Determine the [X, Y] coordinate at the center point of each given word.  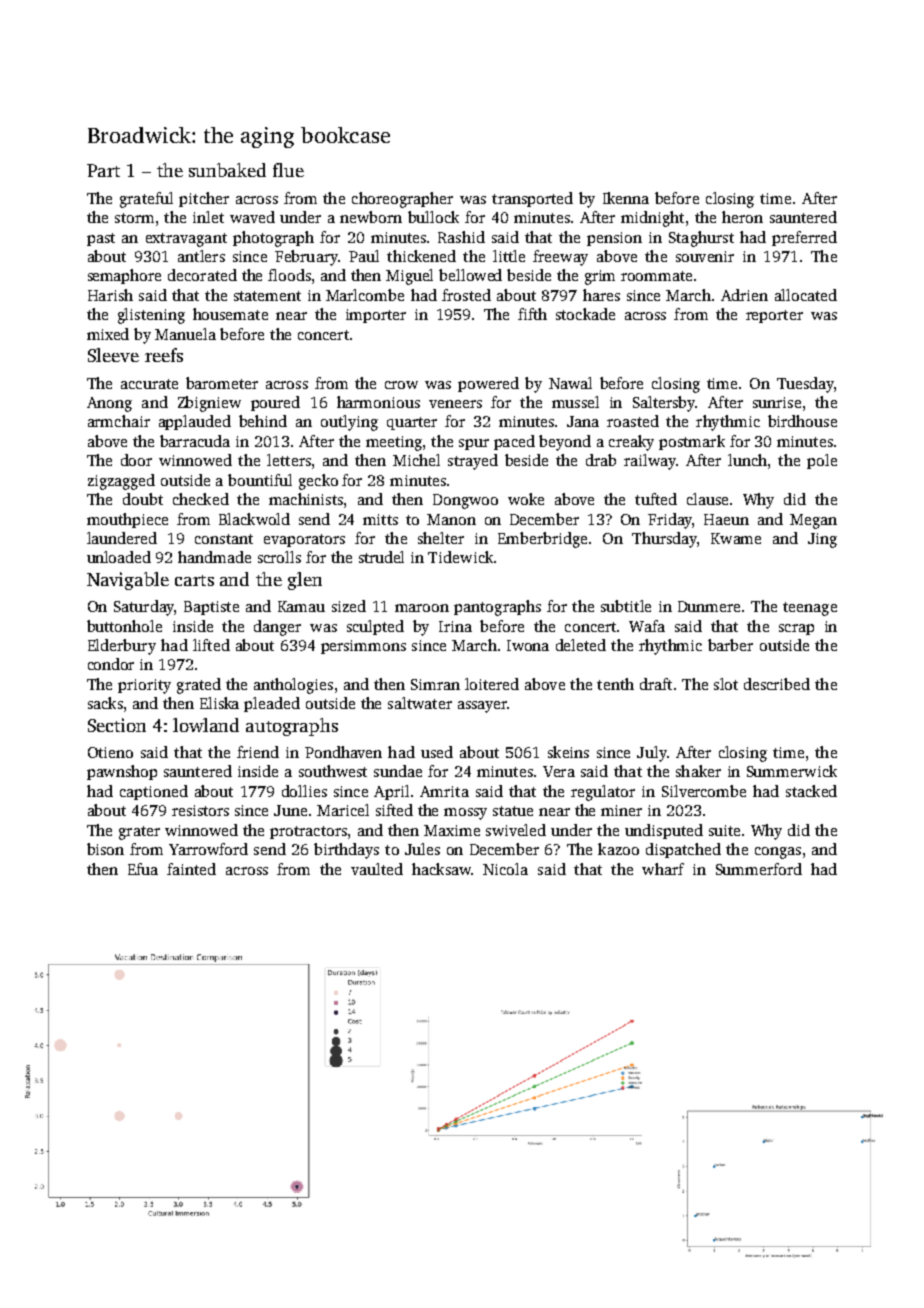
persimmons [363, 647]
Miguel [409, 277]
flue [288, 170]
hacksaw [441, 869]
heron [742, 217]
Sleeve [113, 355]
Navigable [128, 581]
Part [103, 170]
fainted [191, 869]
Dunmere [709, 606]
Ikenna [626, 198]
